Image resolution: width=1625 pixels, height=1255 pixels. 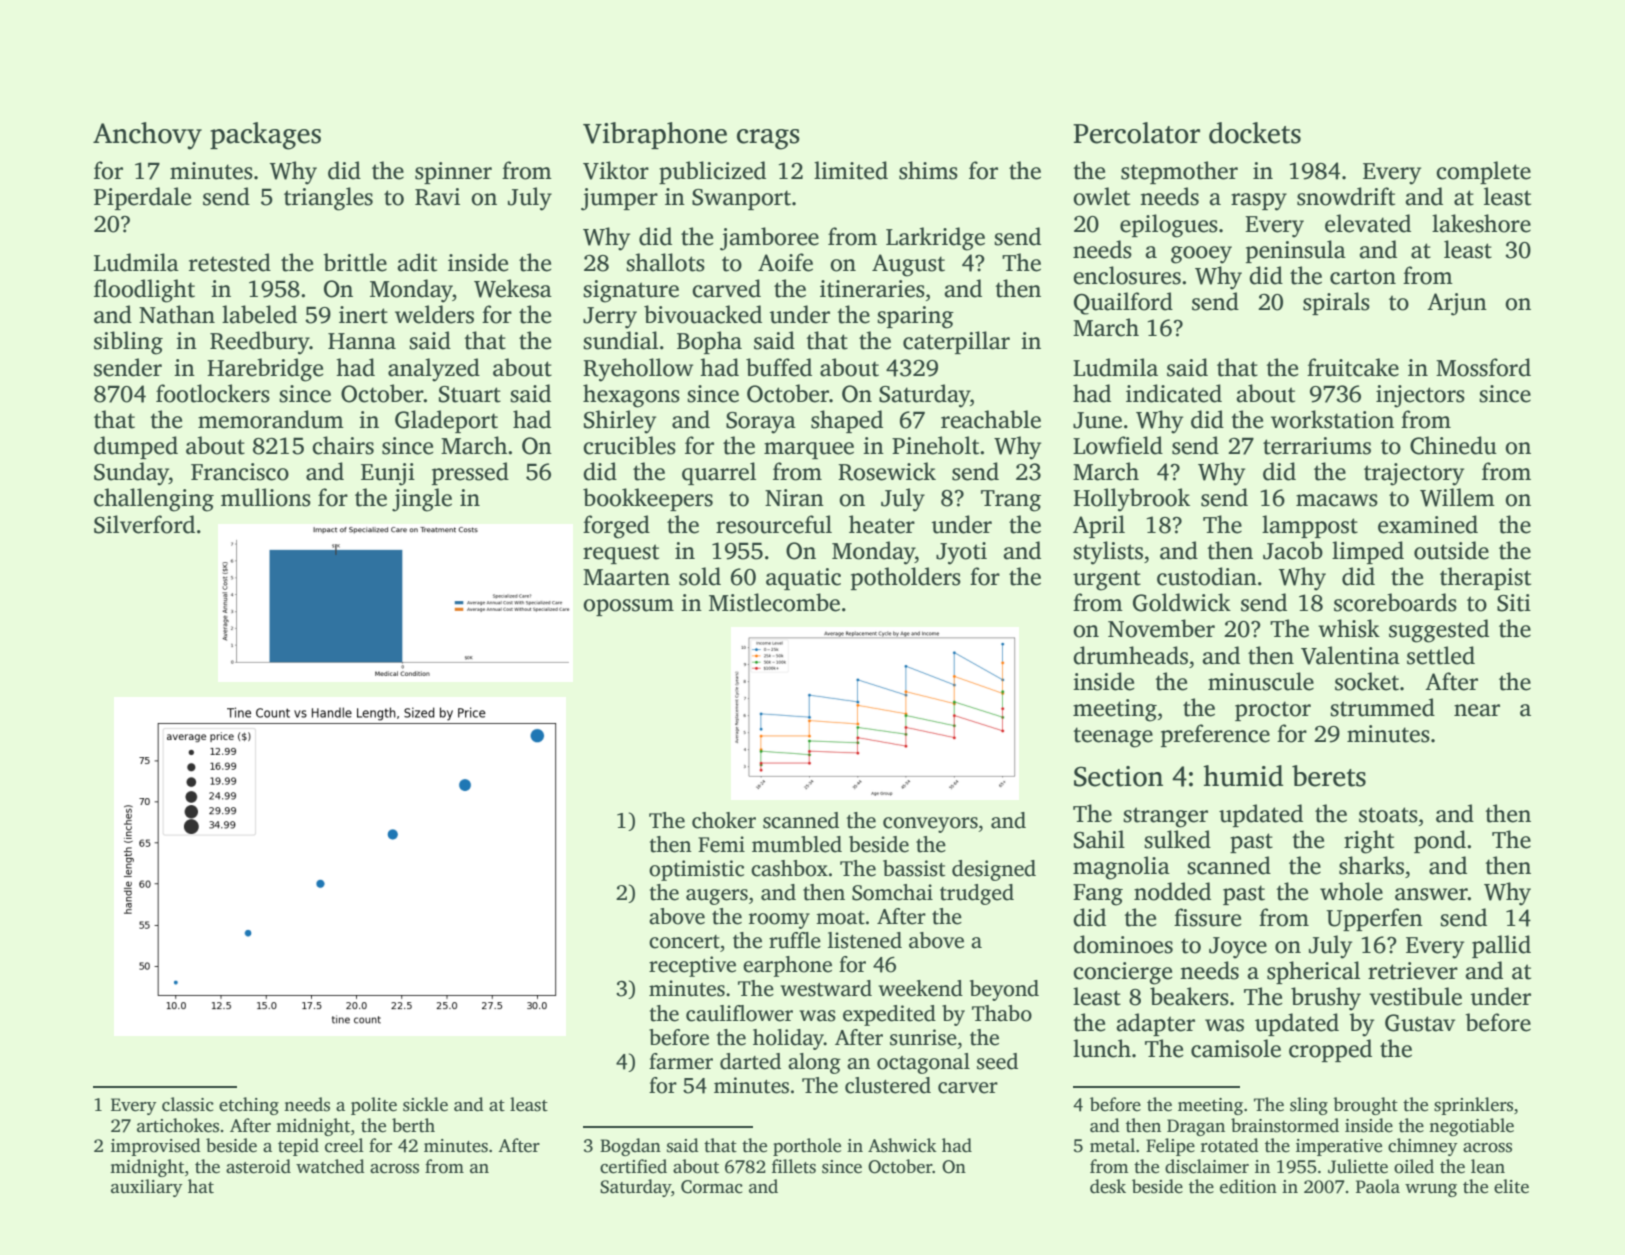 What do you see at coordinates (1248, 1186) in the screenshot?
I see `edition` at bounding box center [1248, 1186].
